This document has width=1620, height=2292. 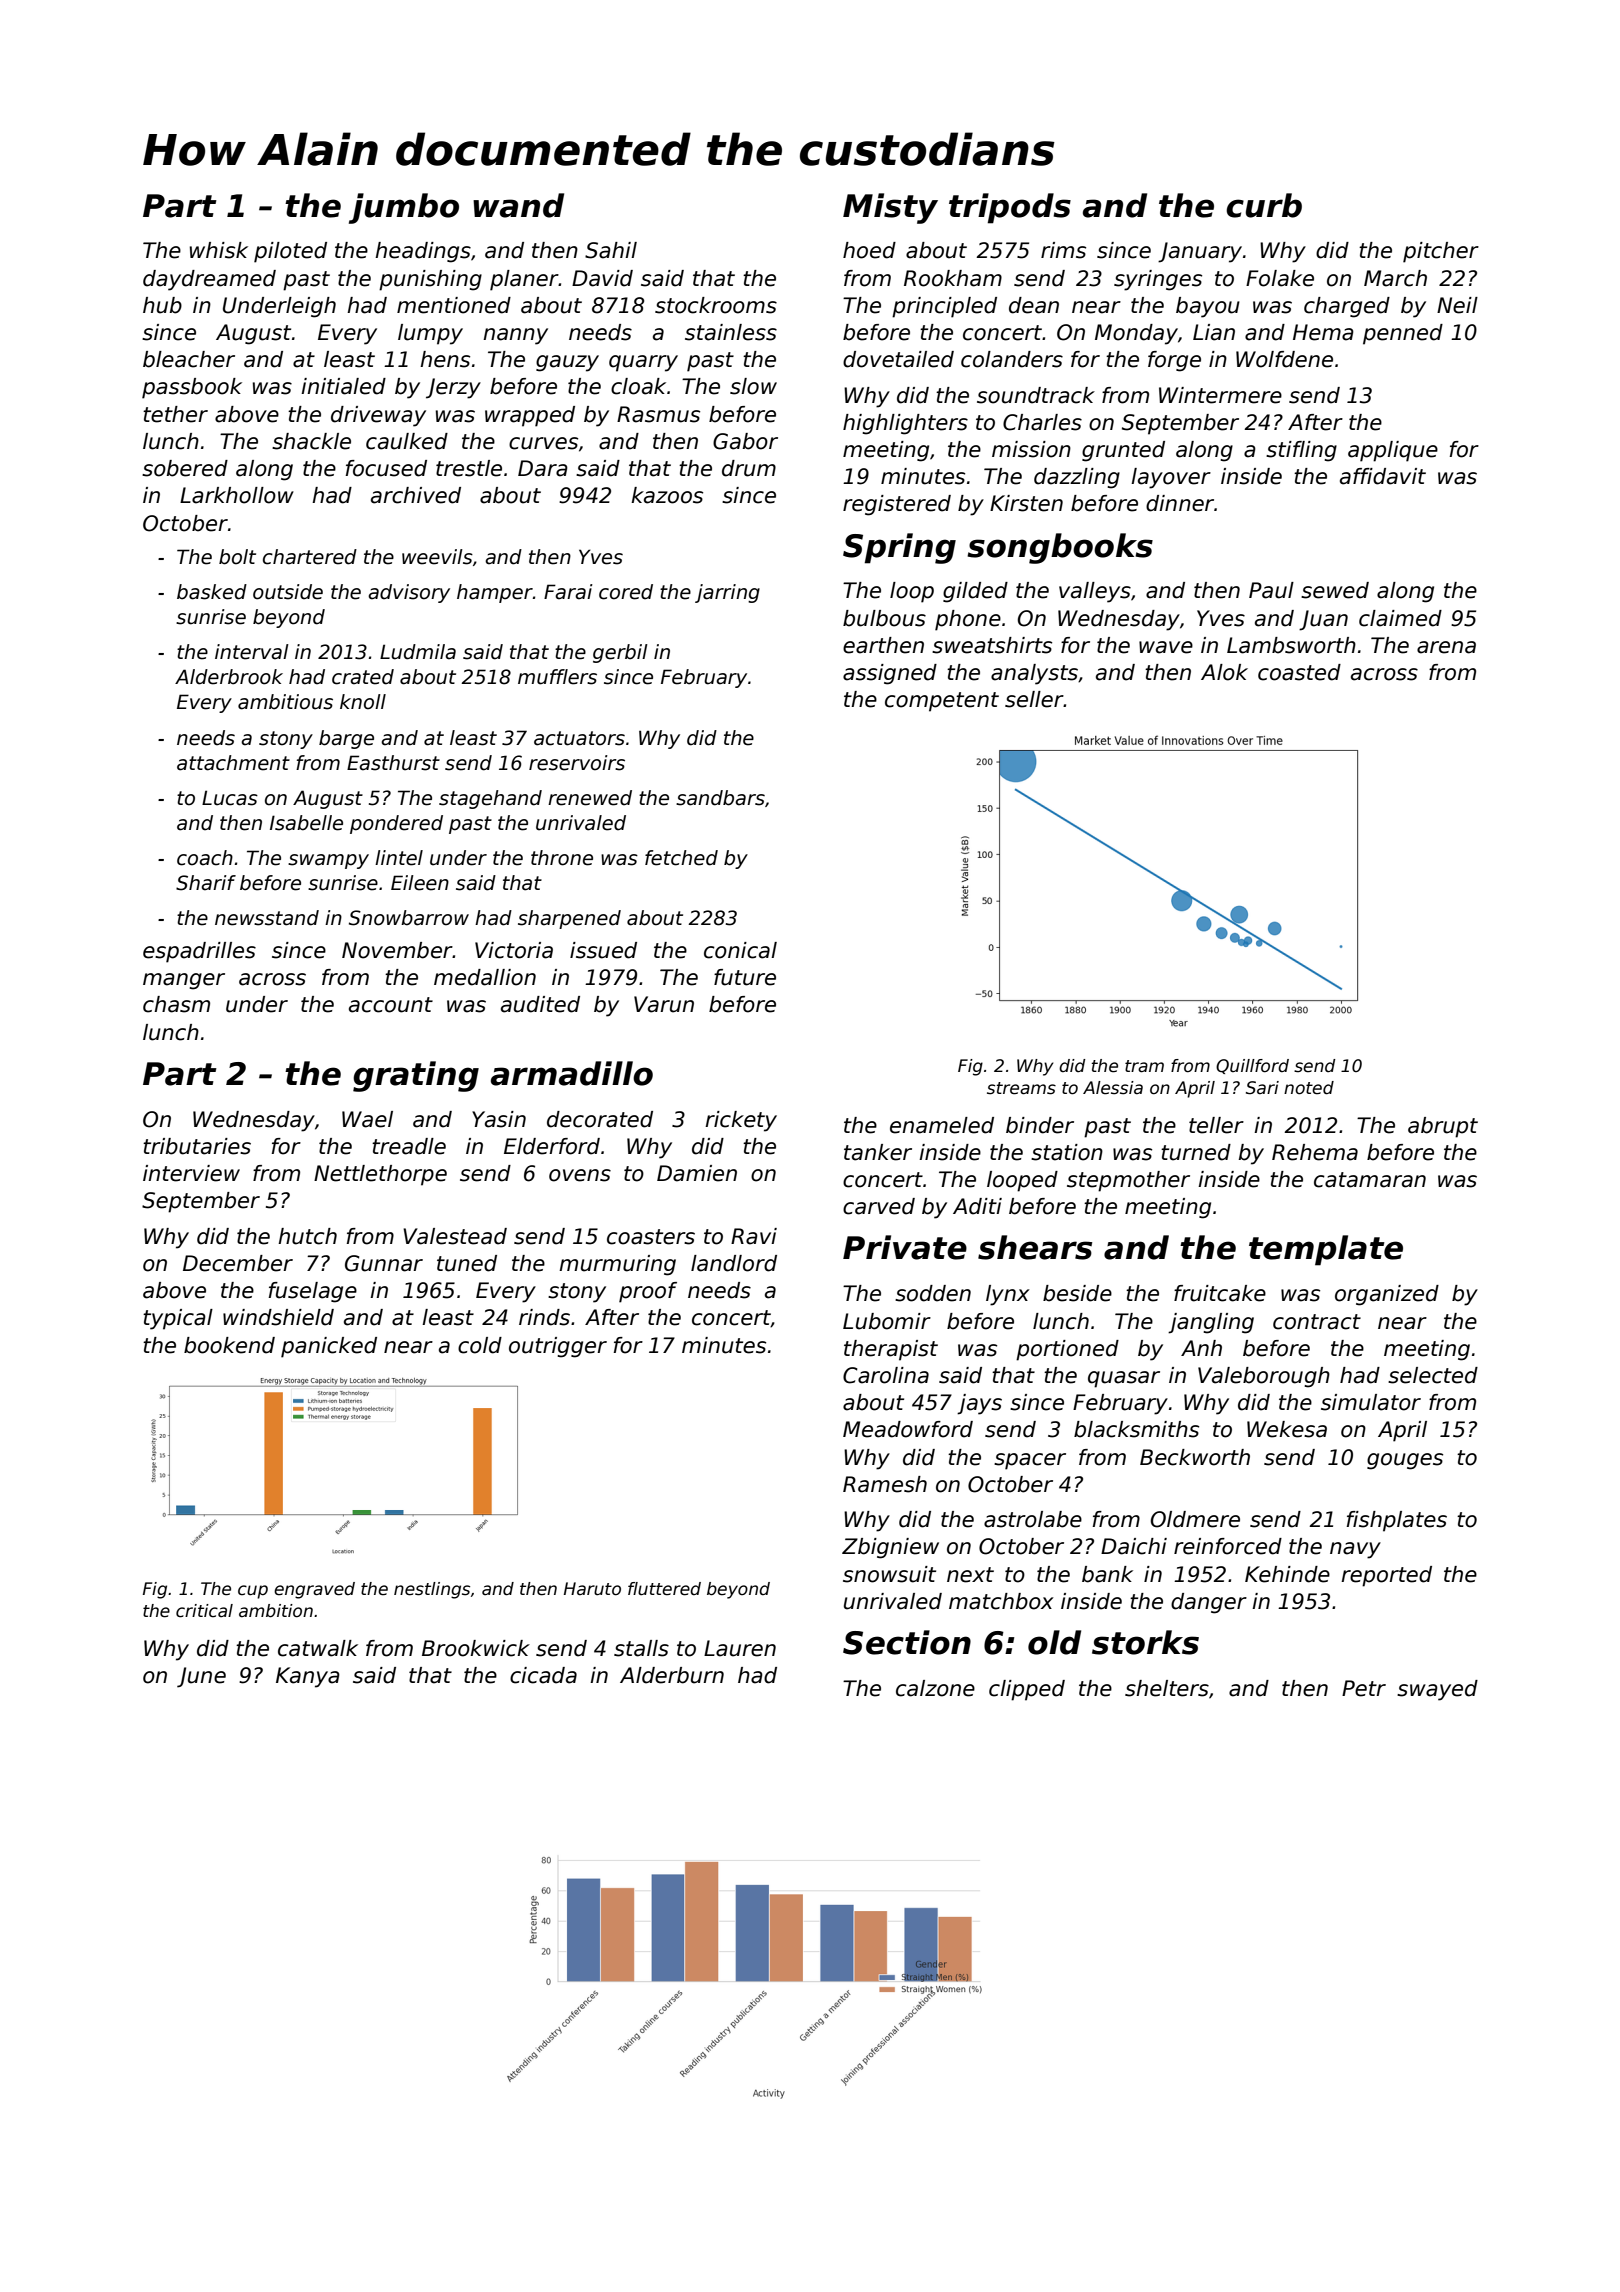 I want to click on barge, so click(x=346, y=739).
